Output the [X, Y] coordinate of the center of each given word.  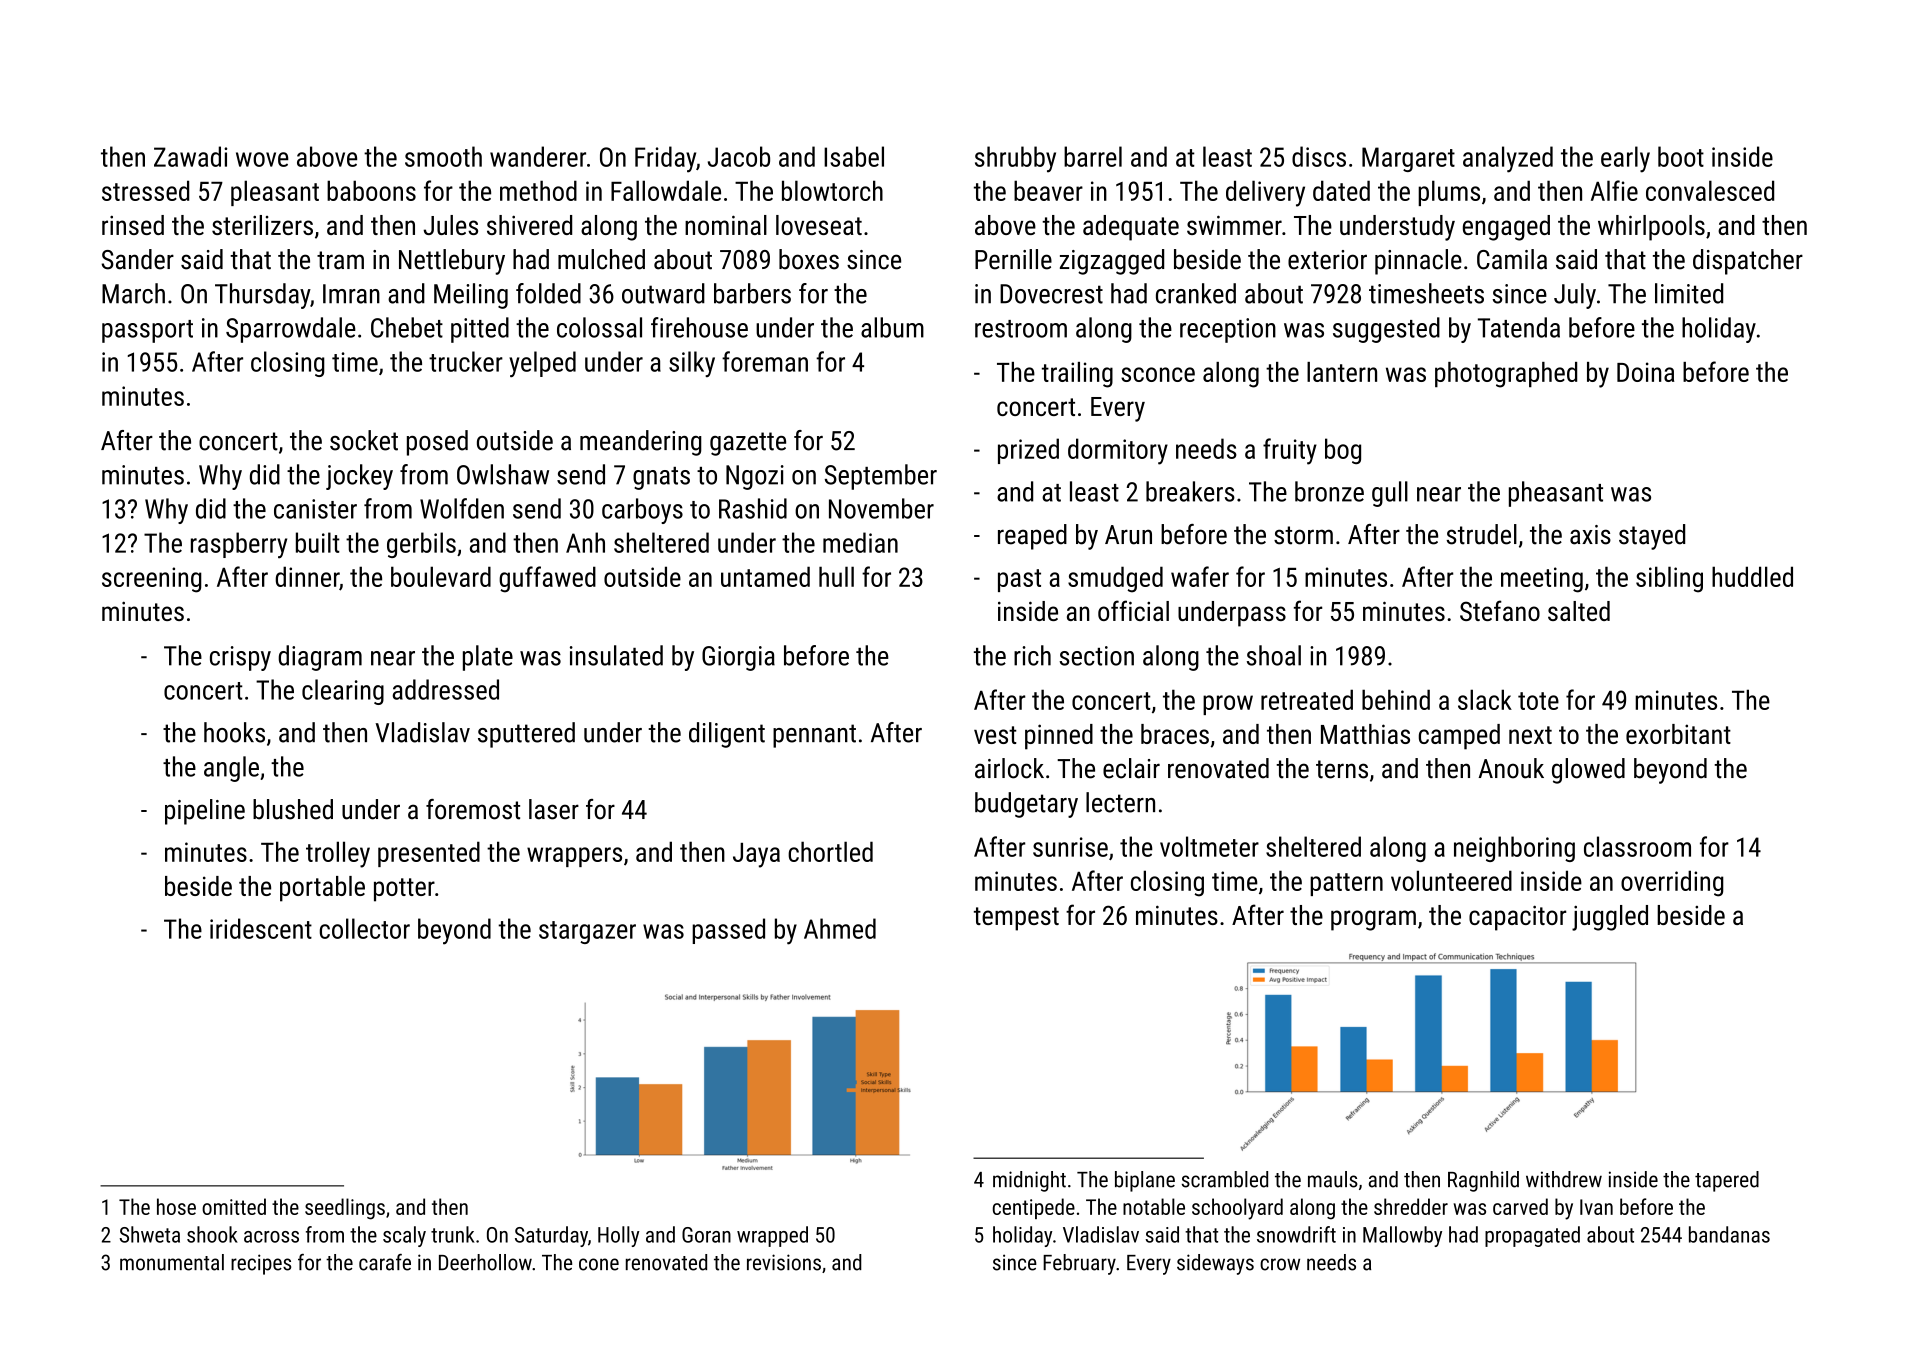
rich [1032, 655]
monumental [172, 1262]
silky [692, 364]
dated [1341, 190]
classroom [1637, 846]
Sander [137, 259]
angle [231, 769]
